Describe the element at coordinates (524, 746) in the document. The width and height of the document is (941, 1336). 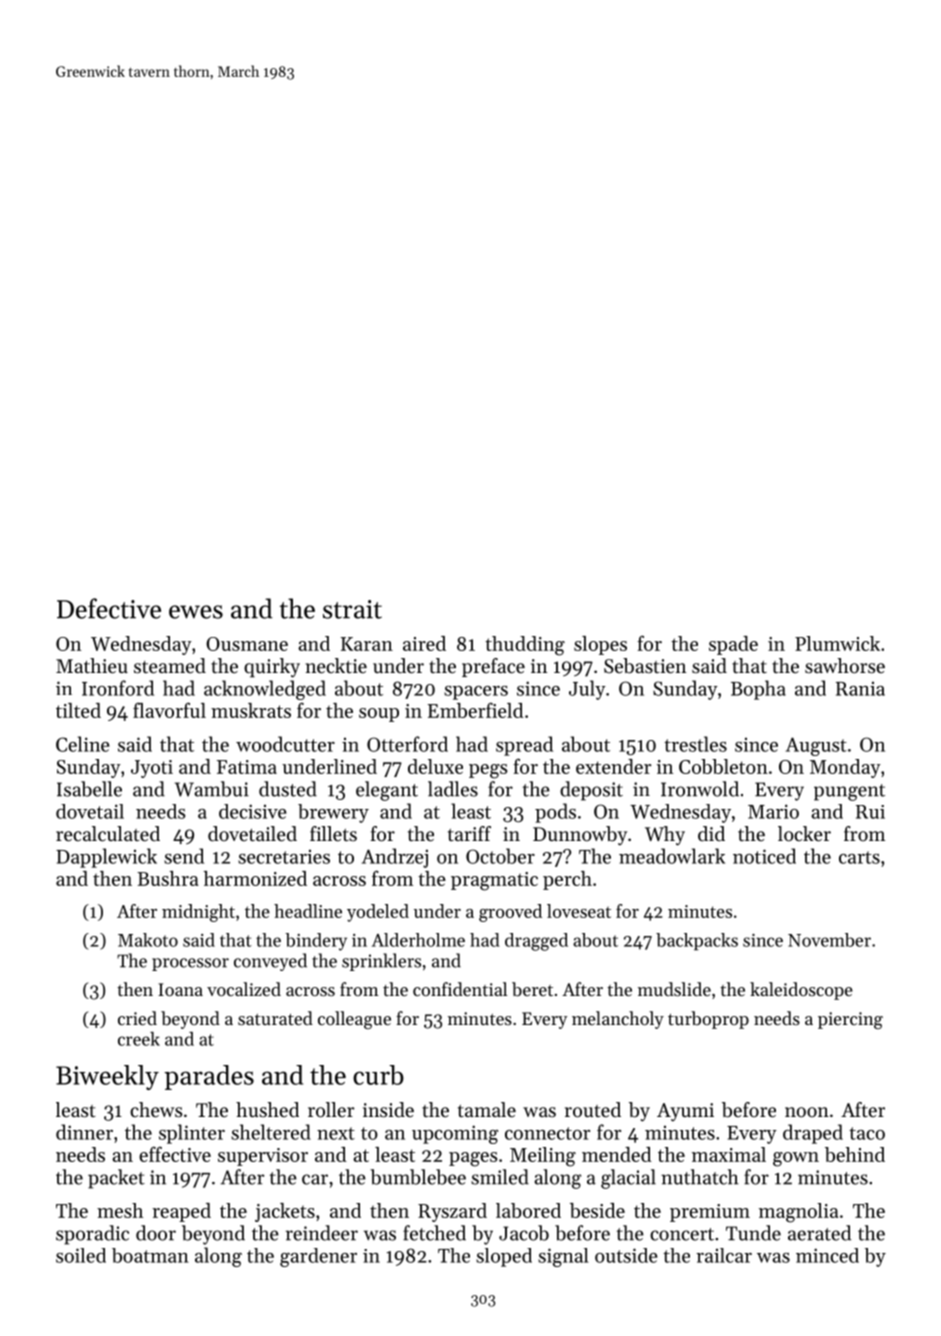
I see `spread` at that location.
